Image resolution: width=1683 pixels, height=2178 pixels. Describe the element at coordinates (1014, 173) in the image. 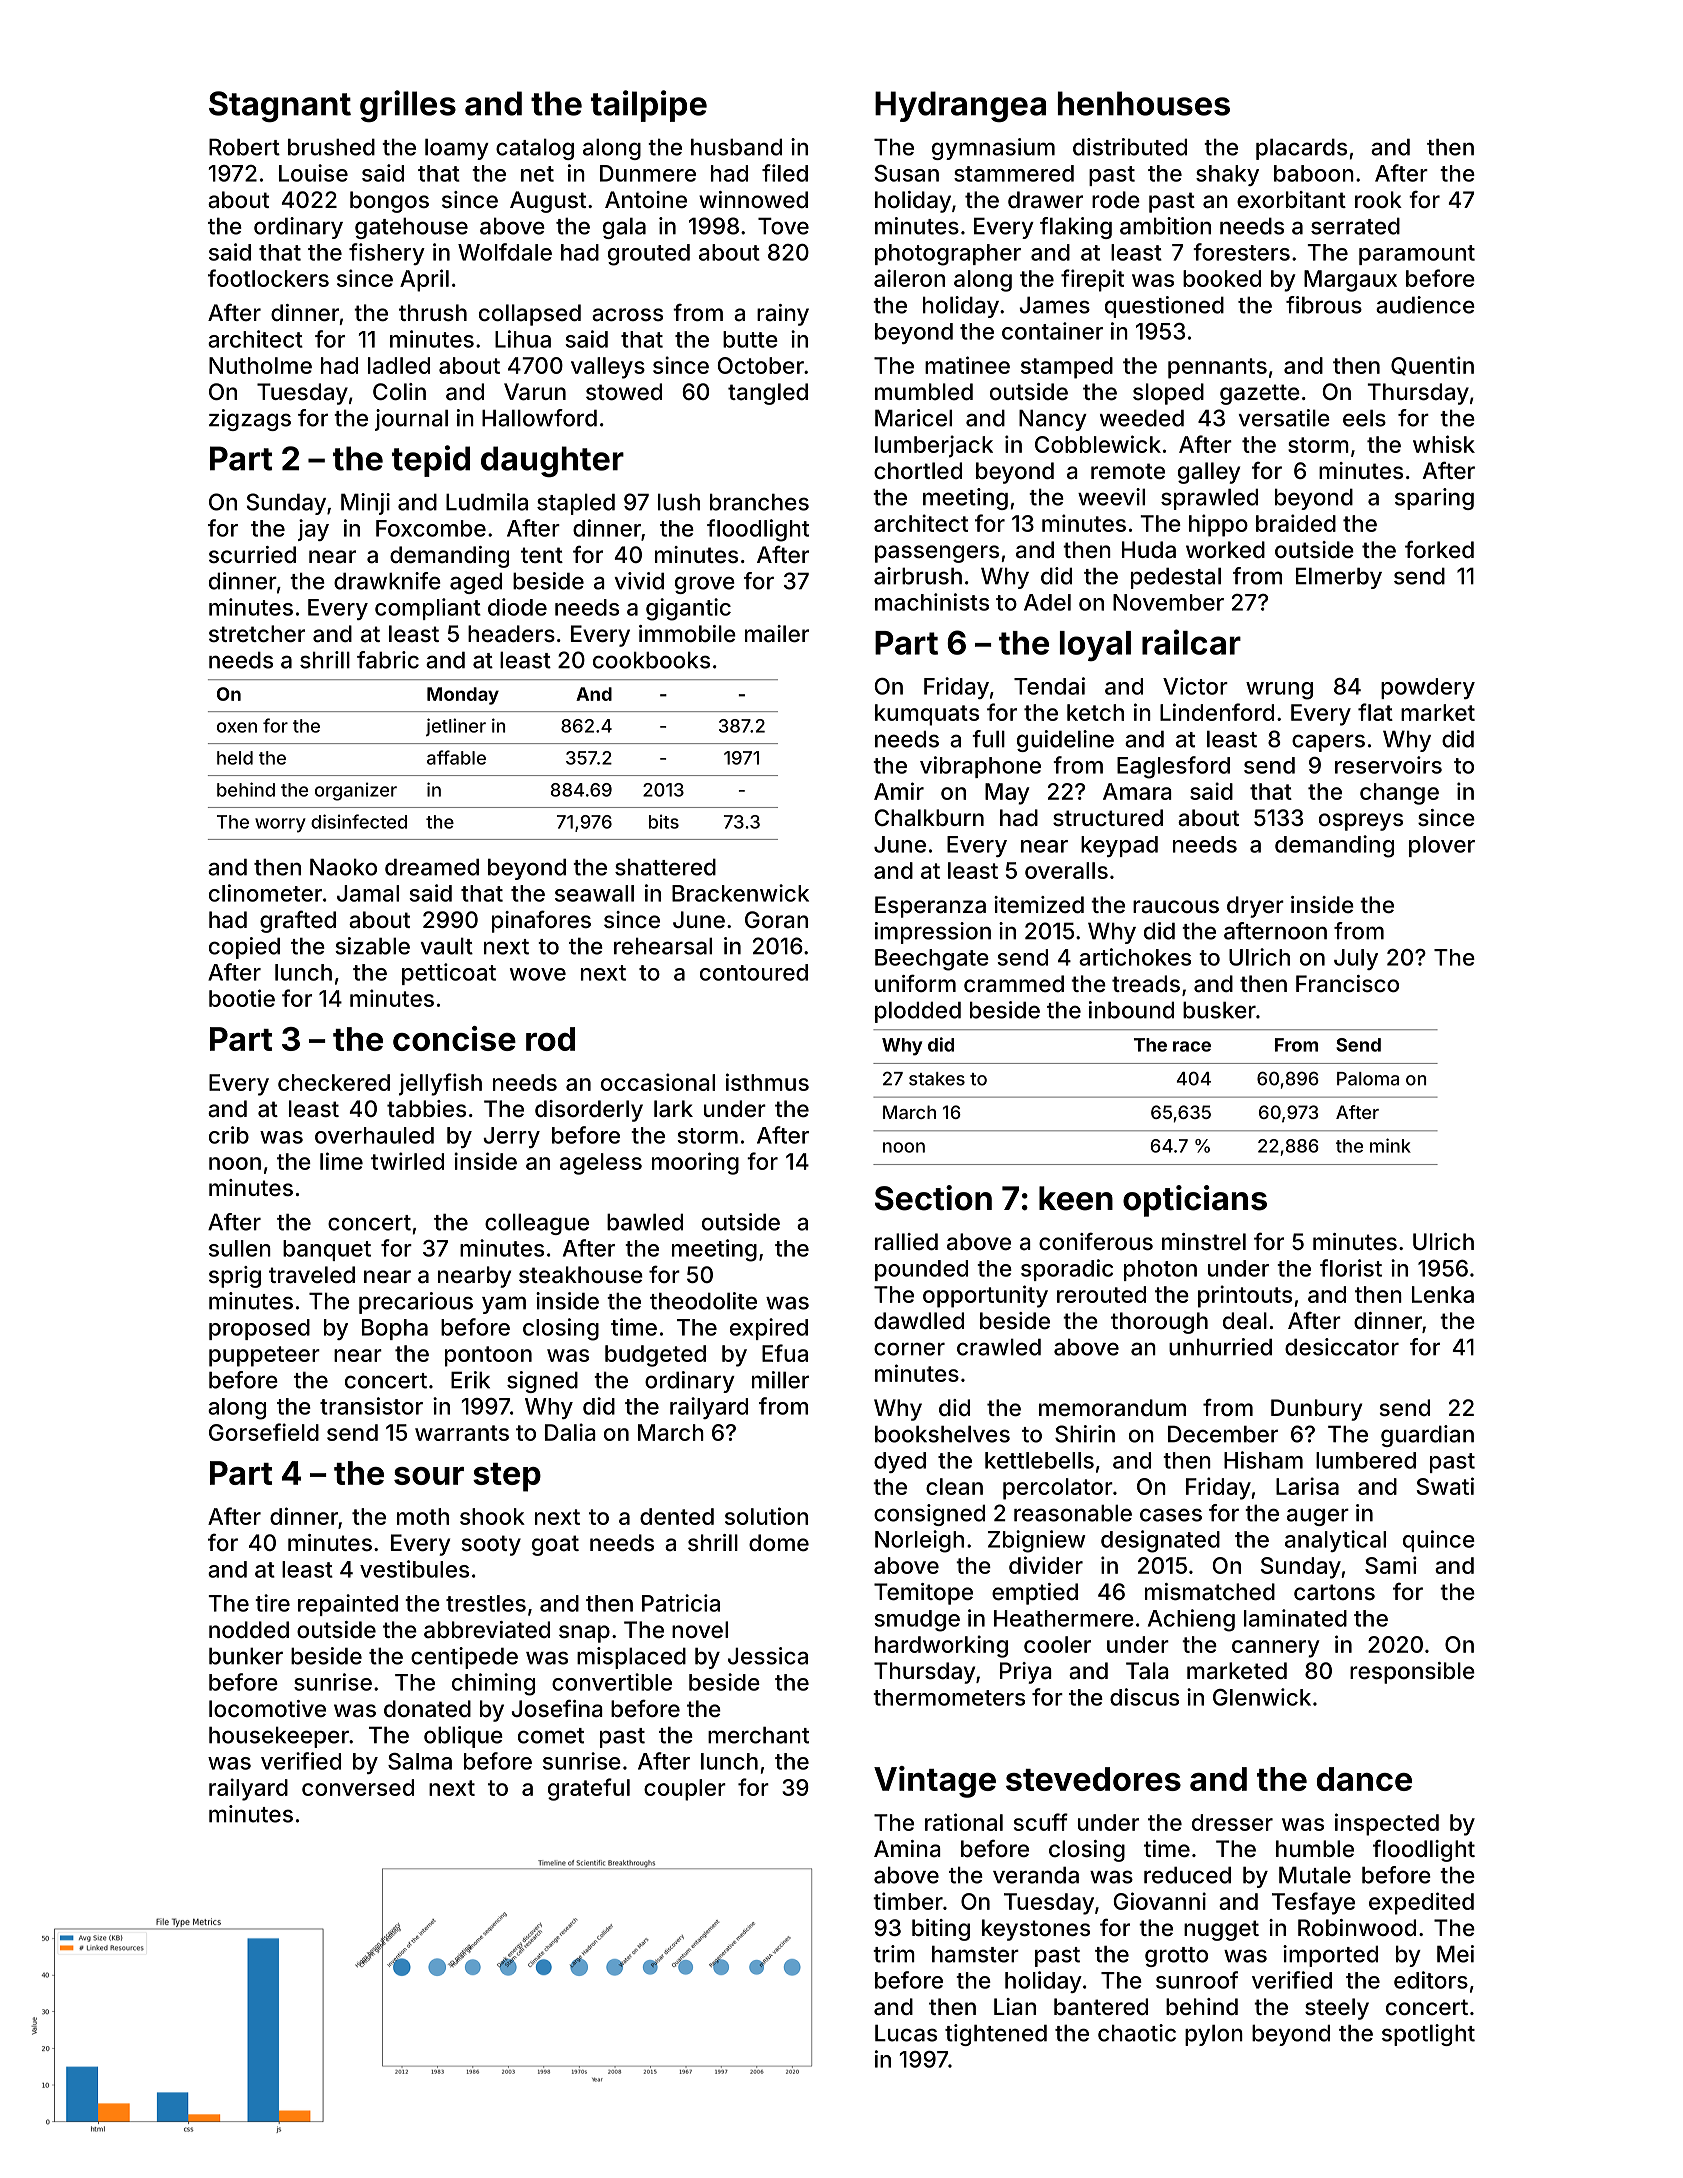

I see `stammered` at that location.
